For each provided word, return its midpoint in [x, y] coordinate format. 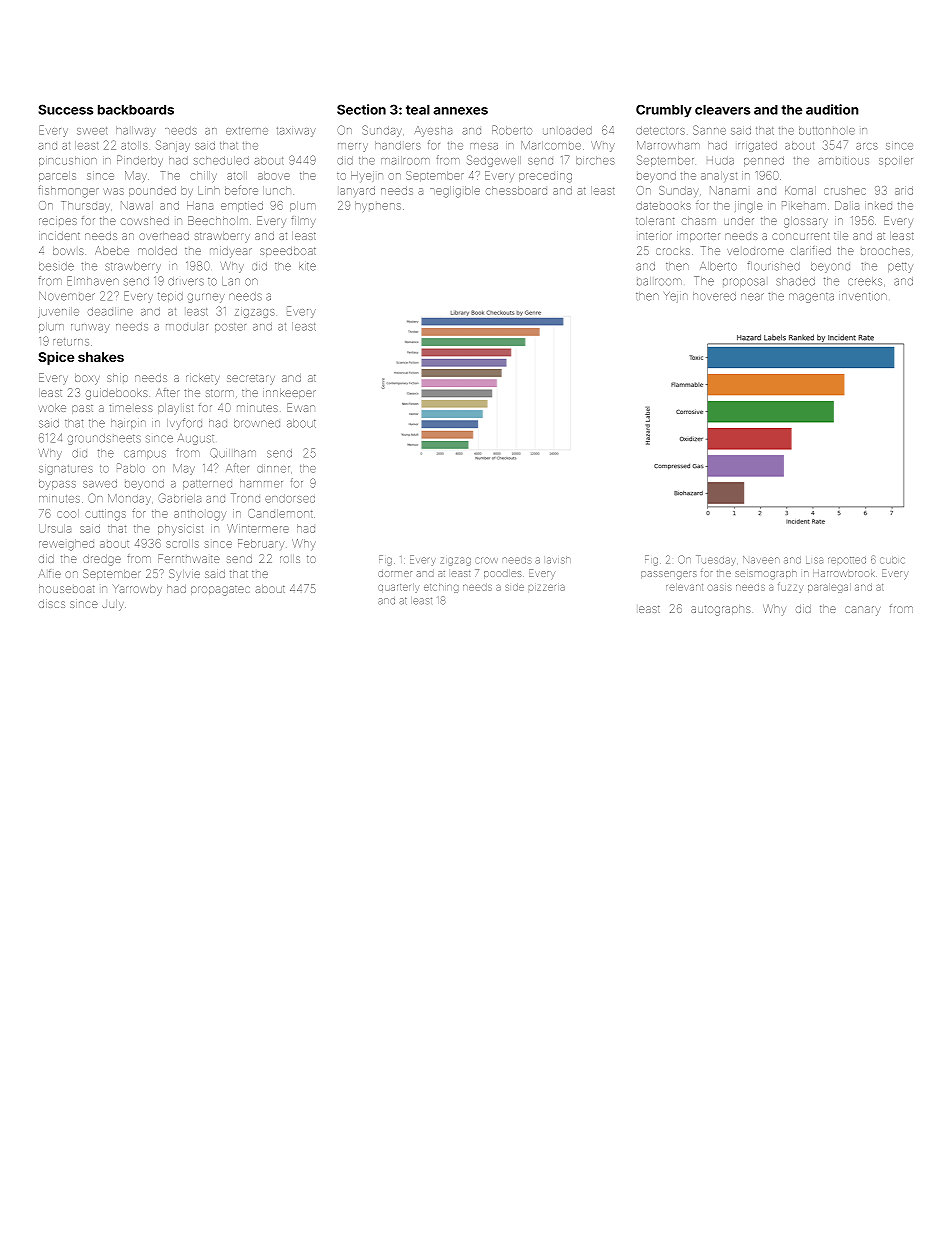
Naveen [761, 560]
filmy [303, 222]
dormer [395, 574]
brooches [885, 251]
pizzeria [547, 588]
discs [52, 604]
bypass [57, 484]
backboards [136, 109]
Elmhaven [93, 281]
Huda [720, 160]
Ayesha [433, 131]
